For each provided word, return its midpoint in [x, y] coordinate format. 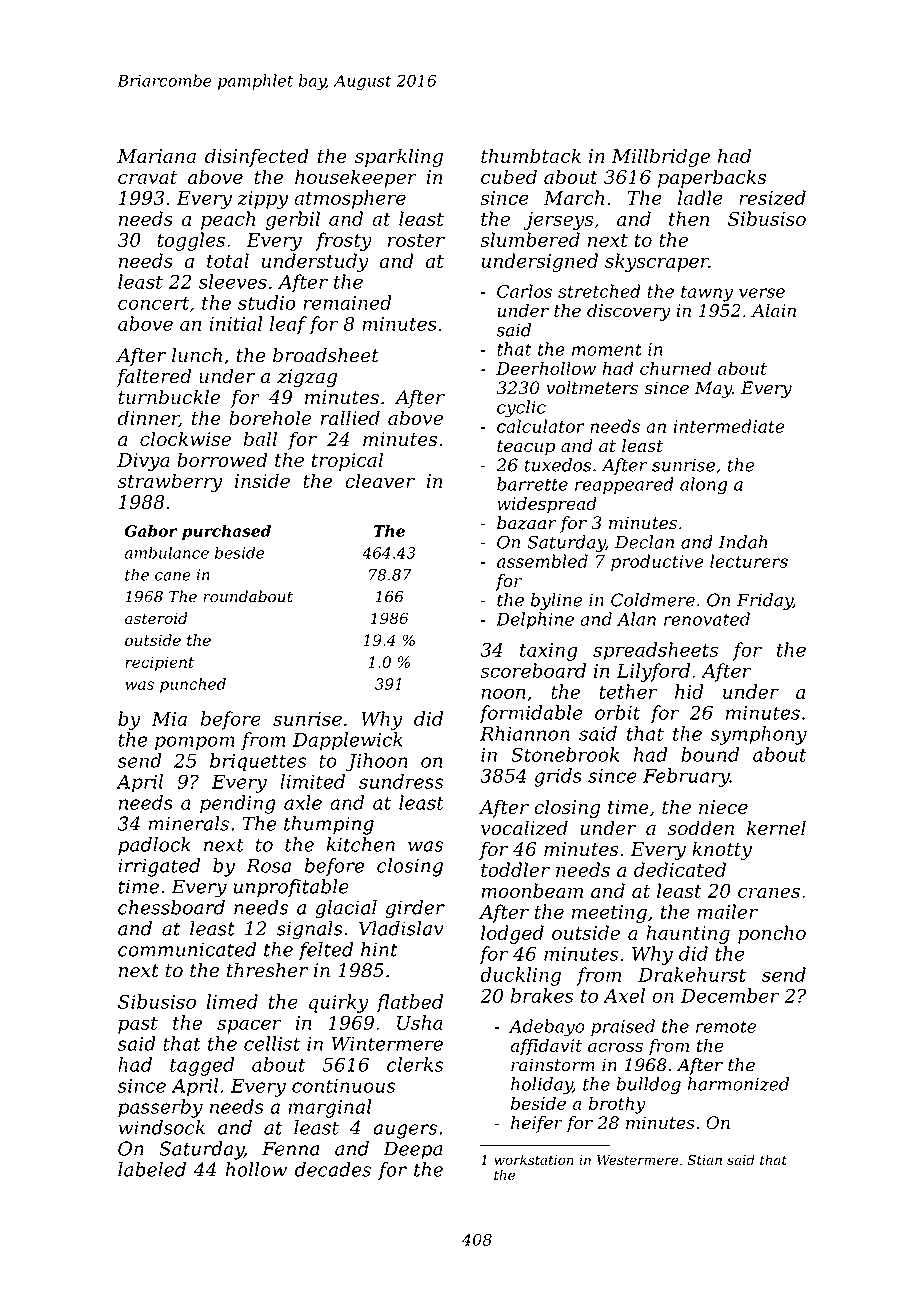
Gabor [151, 531]
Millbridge [660, 157]
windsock [162, 1127]
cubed [509, 176]
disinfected [257, 157]
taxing [549, 652]
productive [657, 562]
